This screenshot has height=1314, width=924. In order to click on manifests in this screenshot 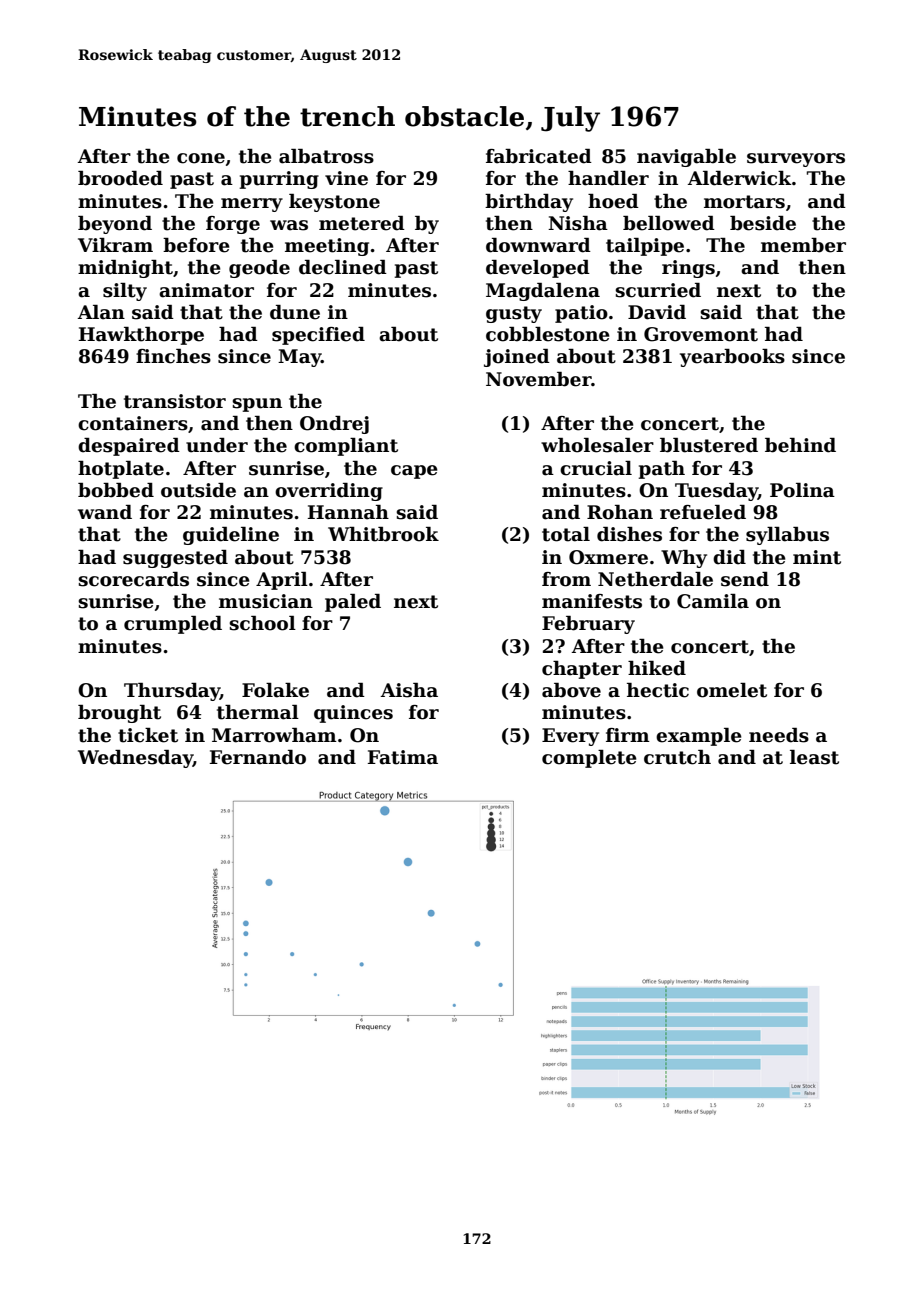, I will do `click(592, 601)`.
